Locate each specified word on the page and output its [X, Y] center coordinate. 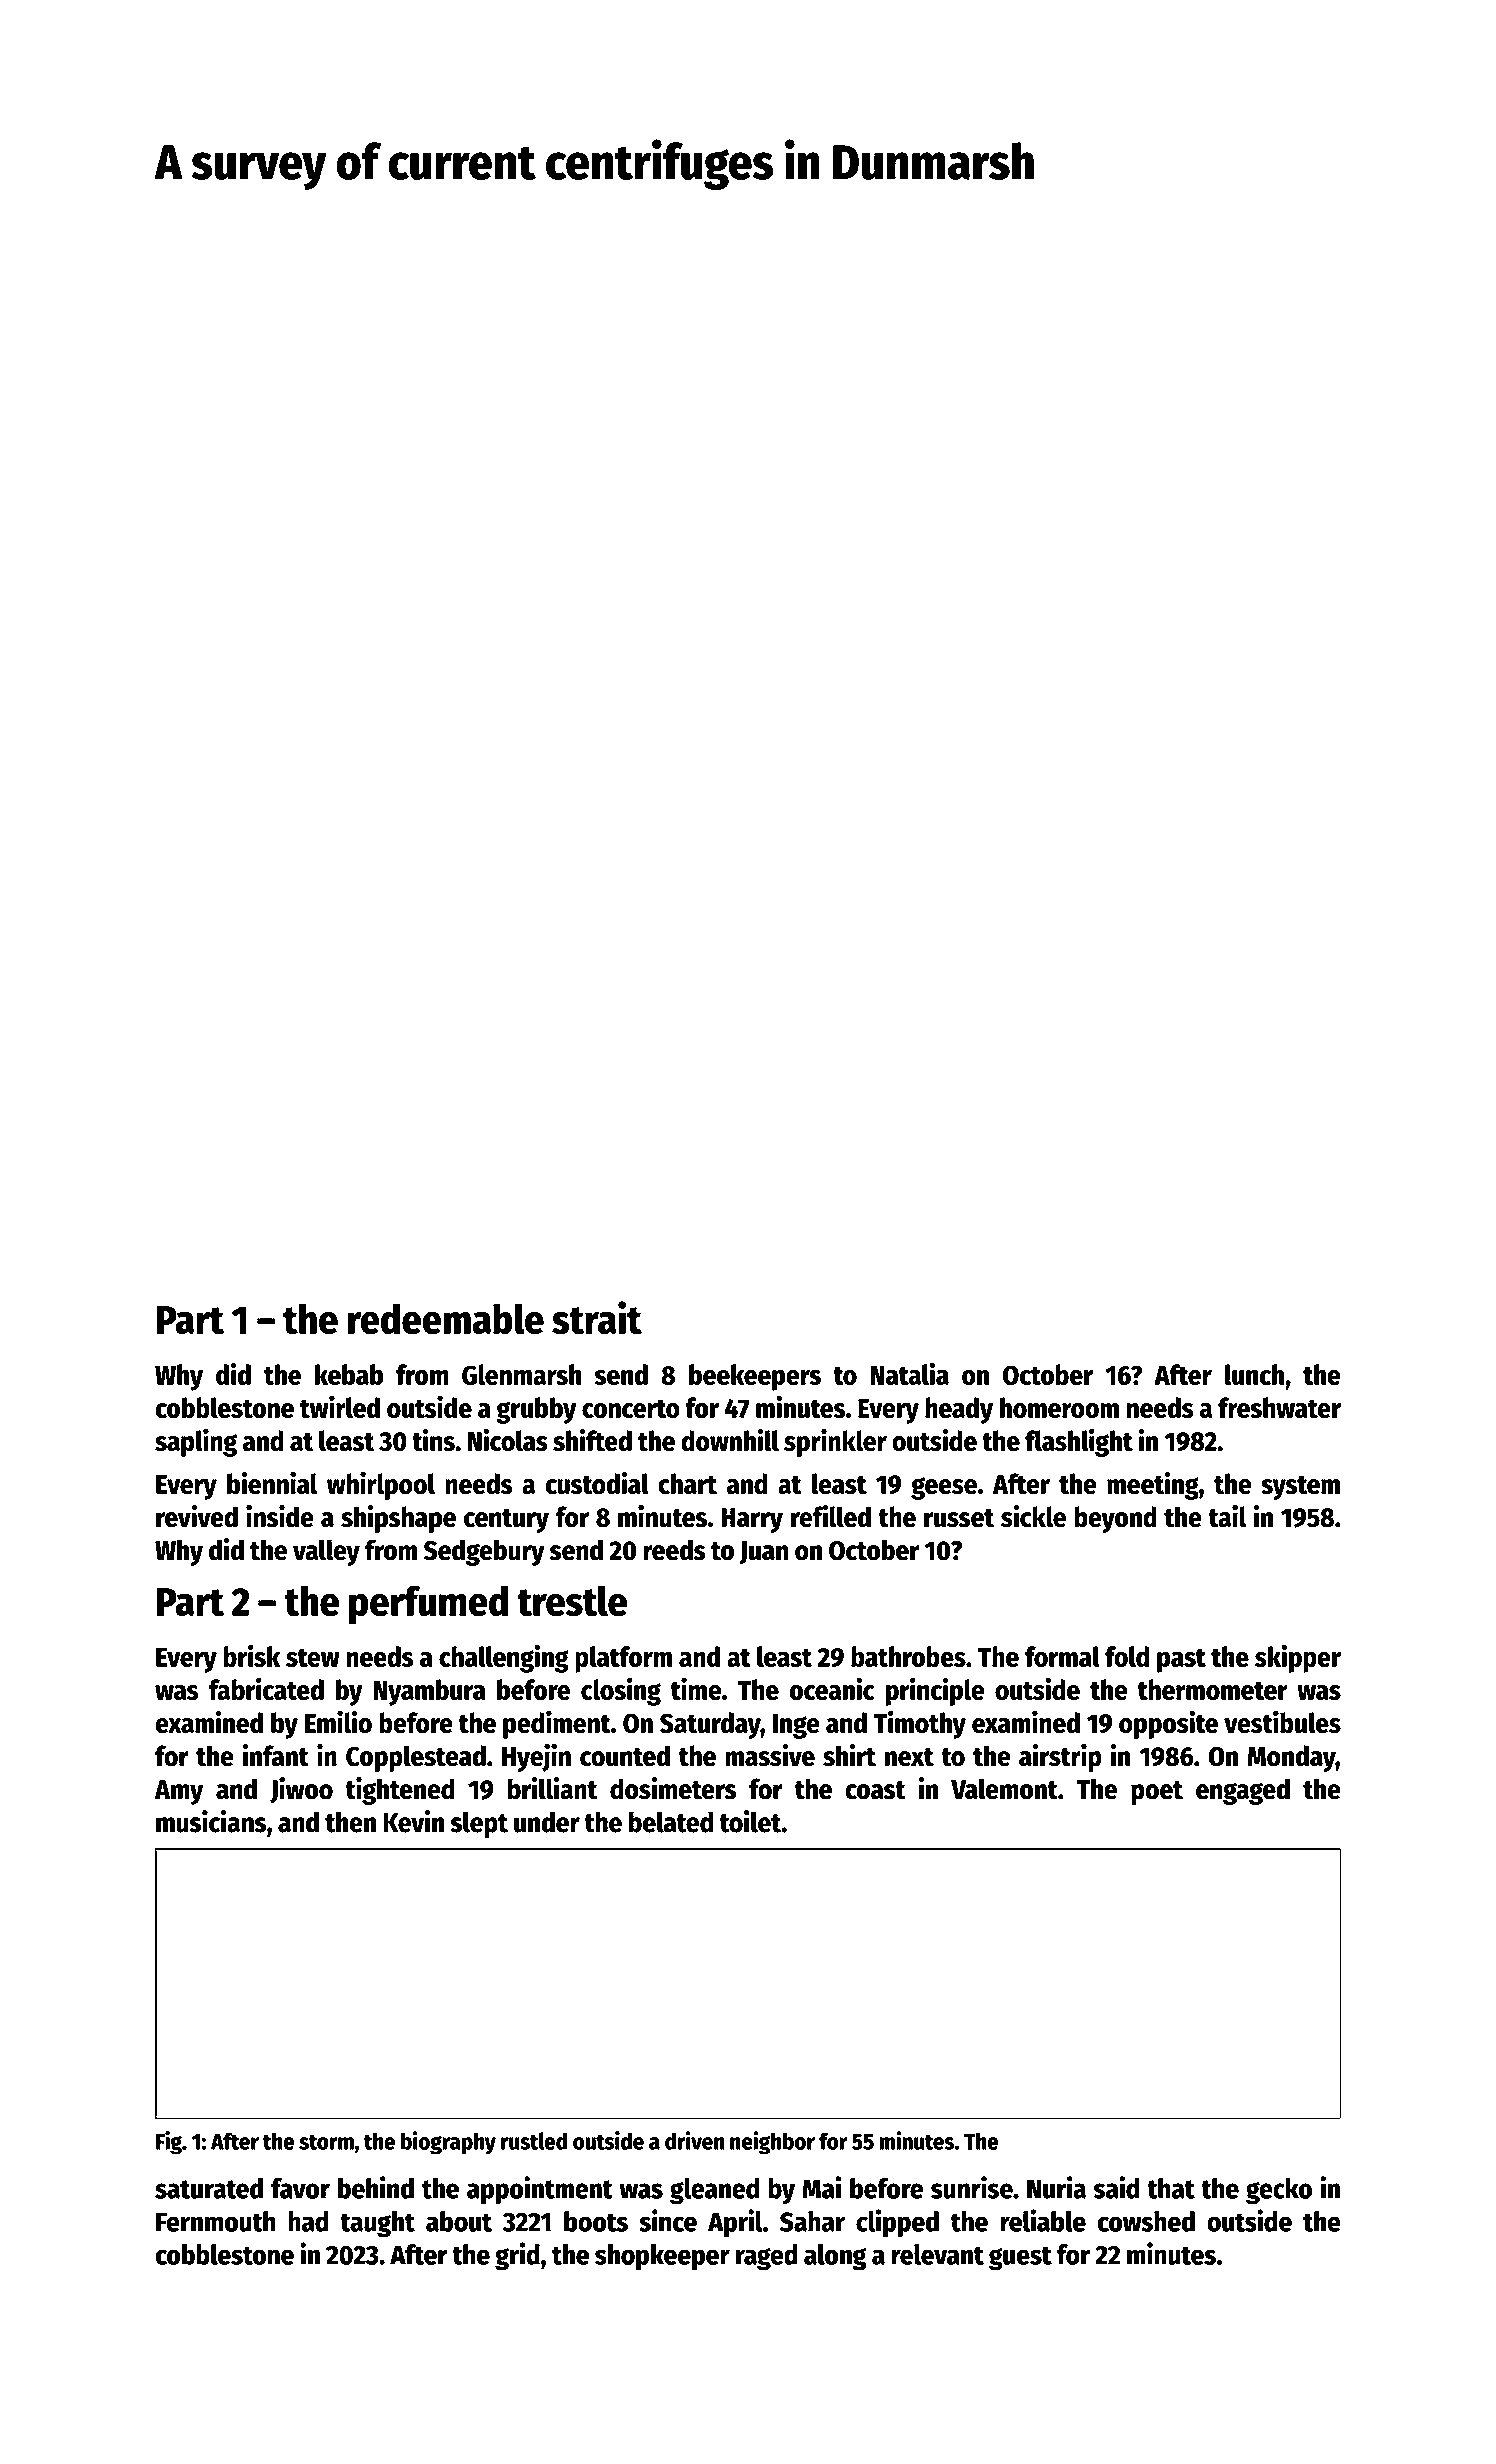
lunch [1254, 1374]
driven [695, 2140]
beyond [1115, 1519]
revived [197, 1516]
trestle [572, 1601]
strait [597, 1318]
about [459, 2221]
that [1171, 2188]
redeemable [446, 1319]
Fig [169, 2143]
